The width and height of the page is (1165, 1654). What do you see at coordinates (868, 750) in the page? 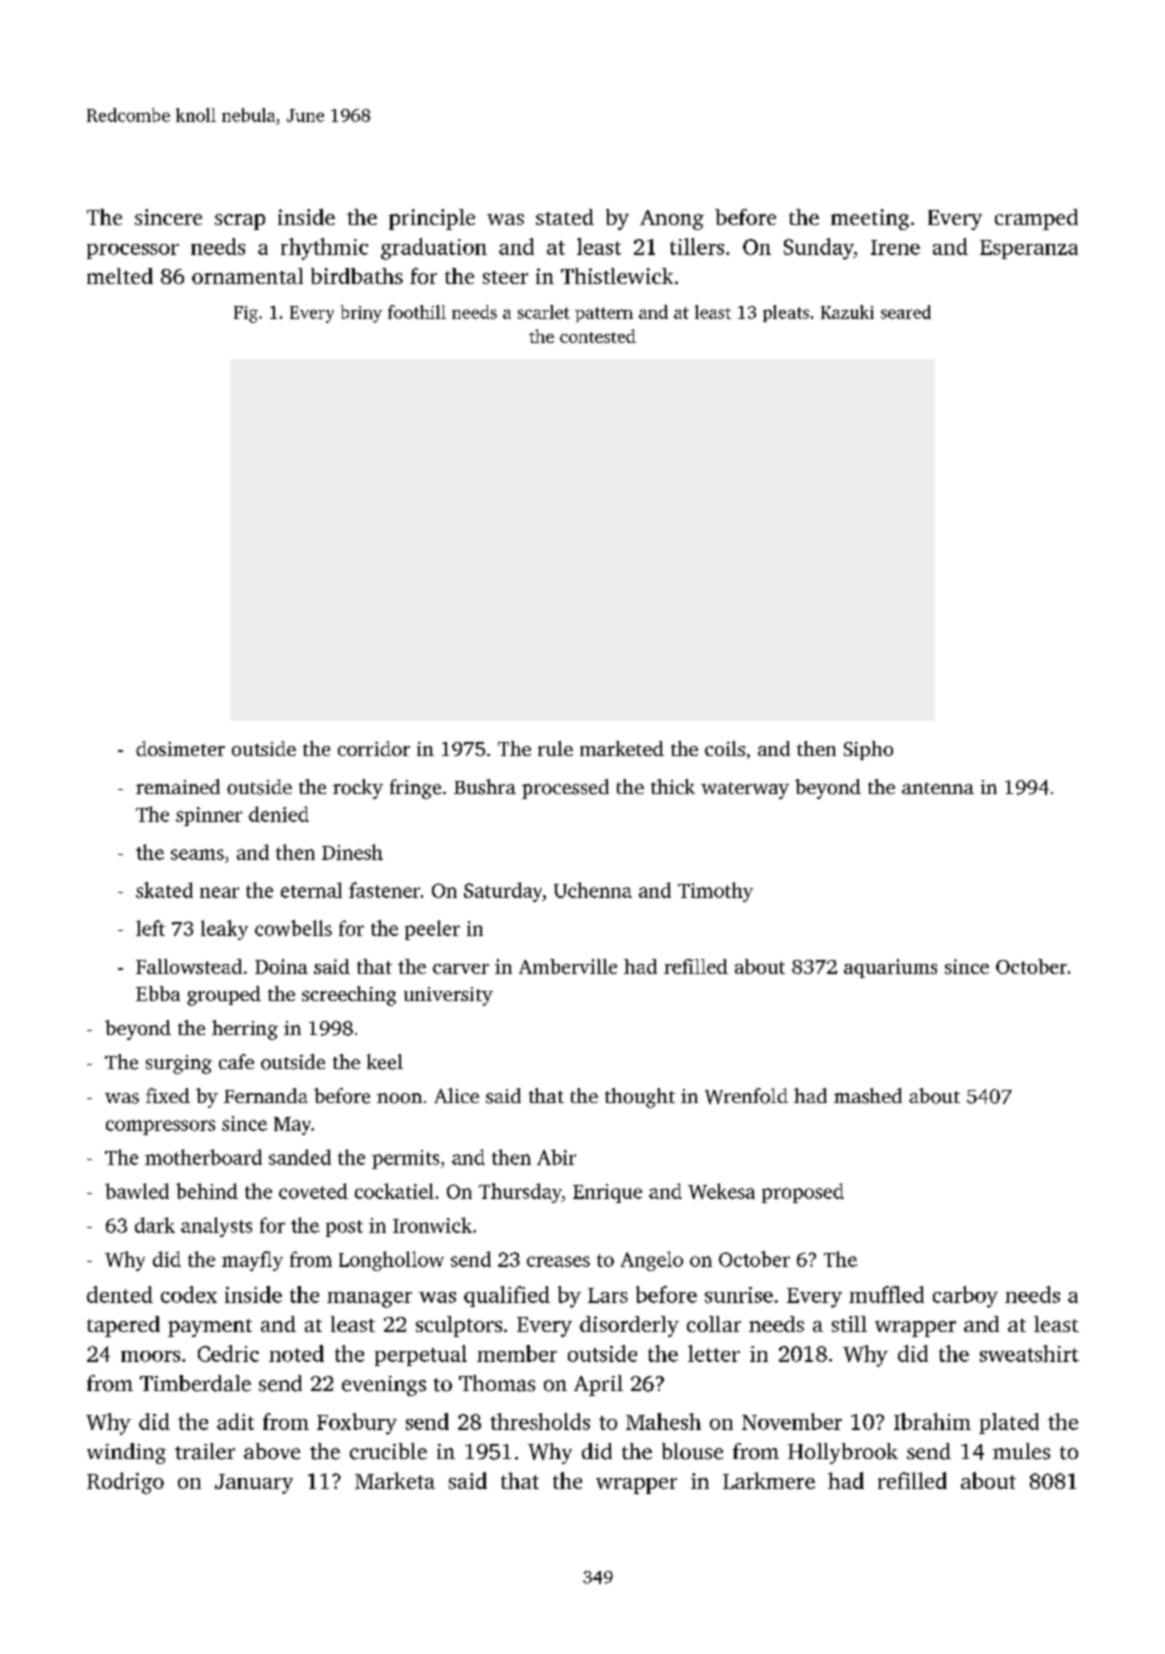
I see `Sipho` at bounding box center [868, 750].
